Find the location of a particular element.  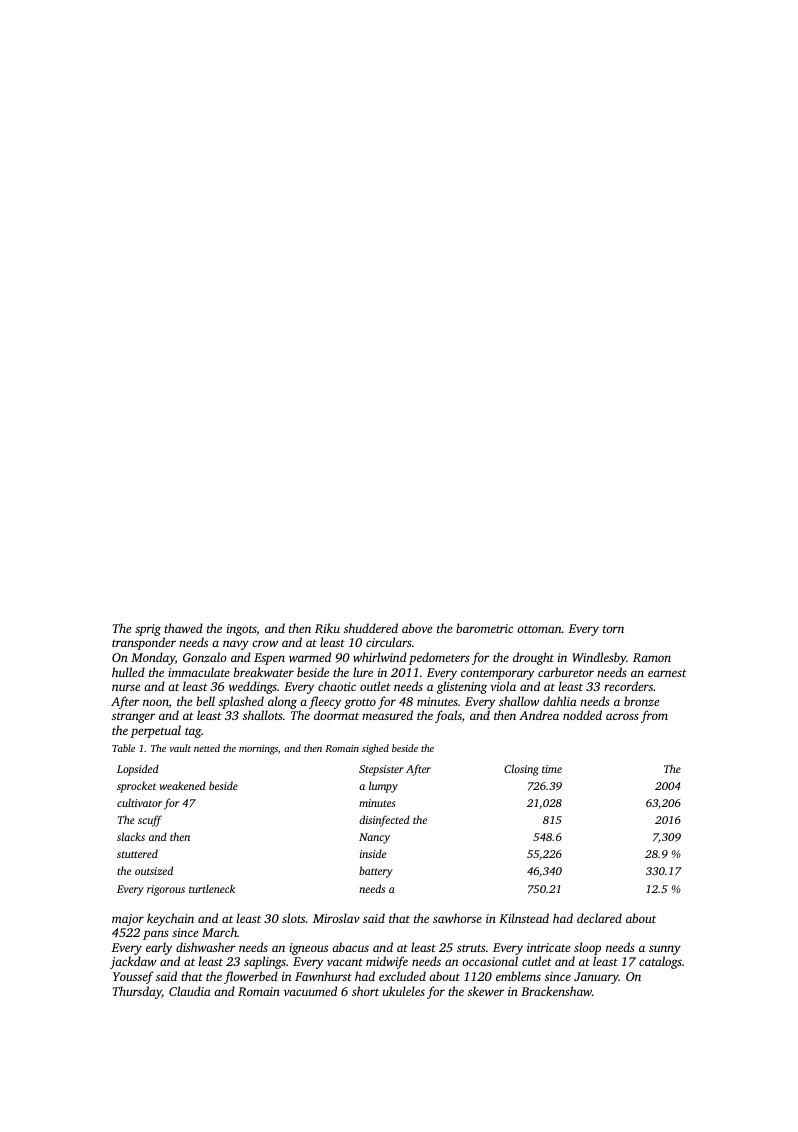

inside is located at coordinates (373, 853).
